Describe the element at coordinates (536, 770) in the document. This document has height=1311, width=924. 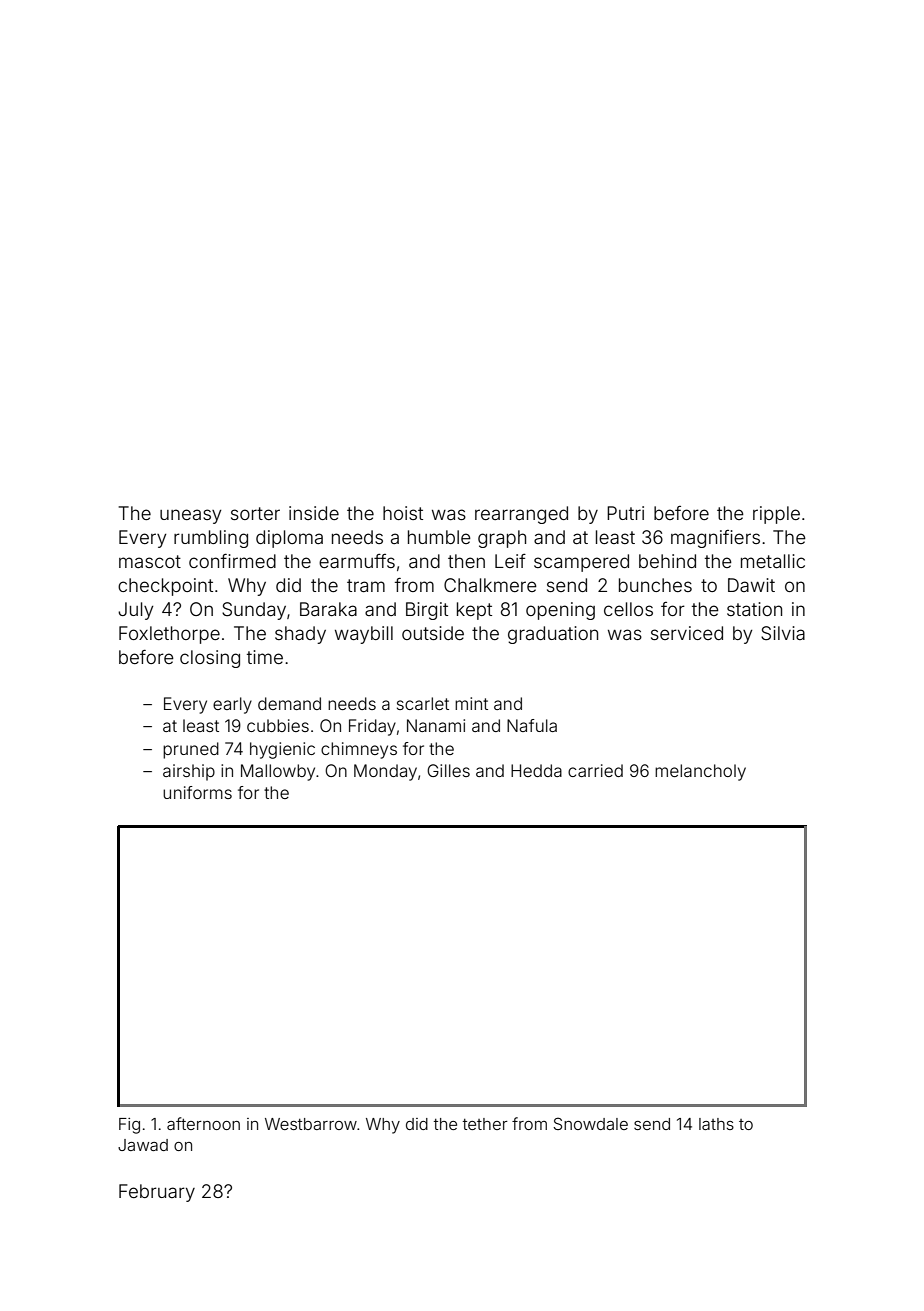
I see `Hedda` at that location.
